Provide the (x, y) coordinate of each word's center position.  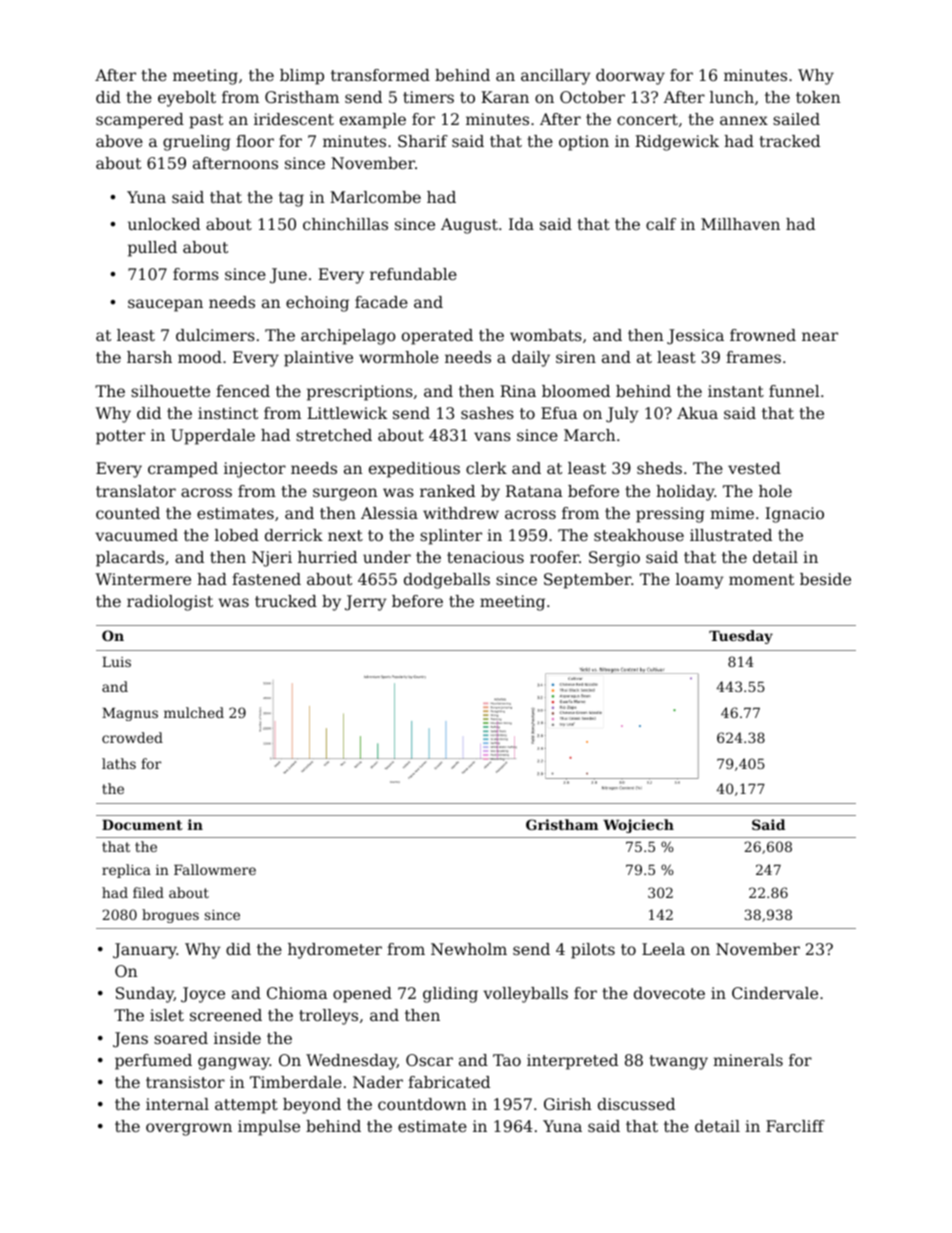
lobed (237, 535)
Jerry (366, 603)
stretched (334, 435)
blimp (302, 77)
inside (237, 1038)
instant (736, 391)
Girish (568, 1104)
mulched (194, 712)
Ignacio (794, 515)
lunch (732, 97)
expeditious (414, 470)
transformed (380, 75)
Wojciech (638, 826)
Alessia (389, 513)
